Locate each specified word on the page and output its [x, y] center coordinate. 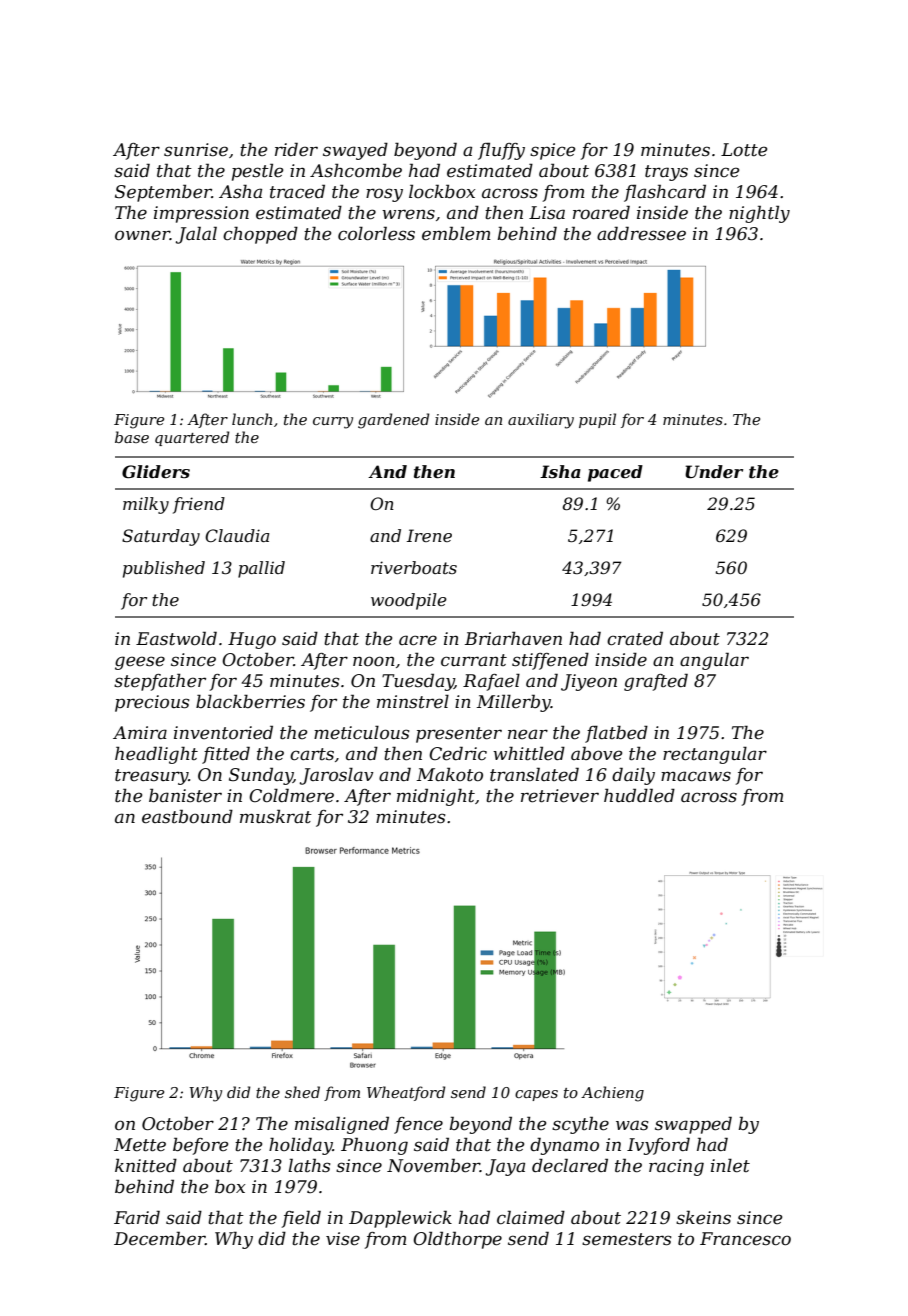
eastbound [187, 816]
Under [714, 472]
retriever [560, 796]
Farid [137, 1217]
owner [142, 235]
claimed [531, 1217]
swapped [693, 1125]
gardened [393, 421]
